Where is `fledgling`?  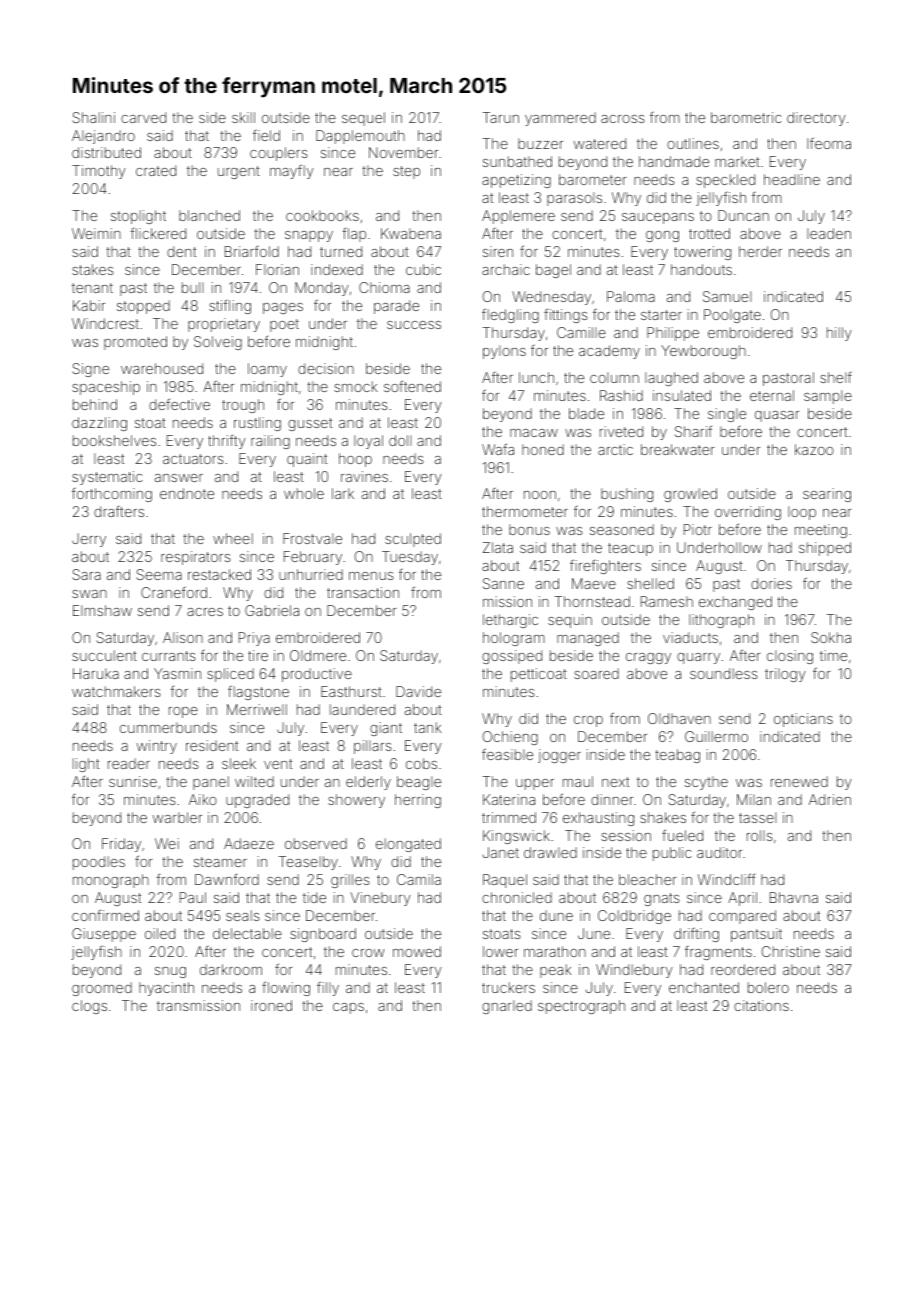
fledgling is located at coordinates (510, 315).
